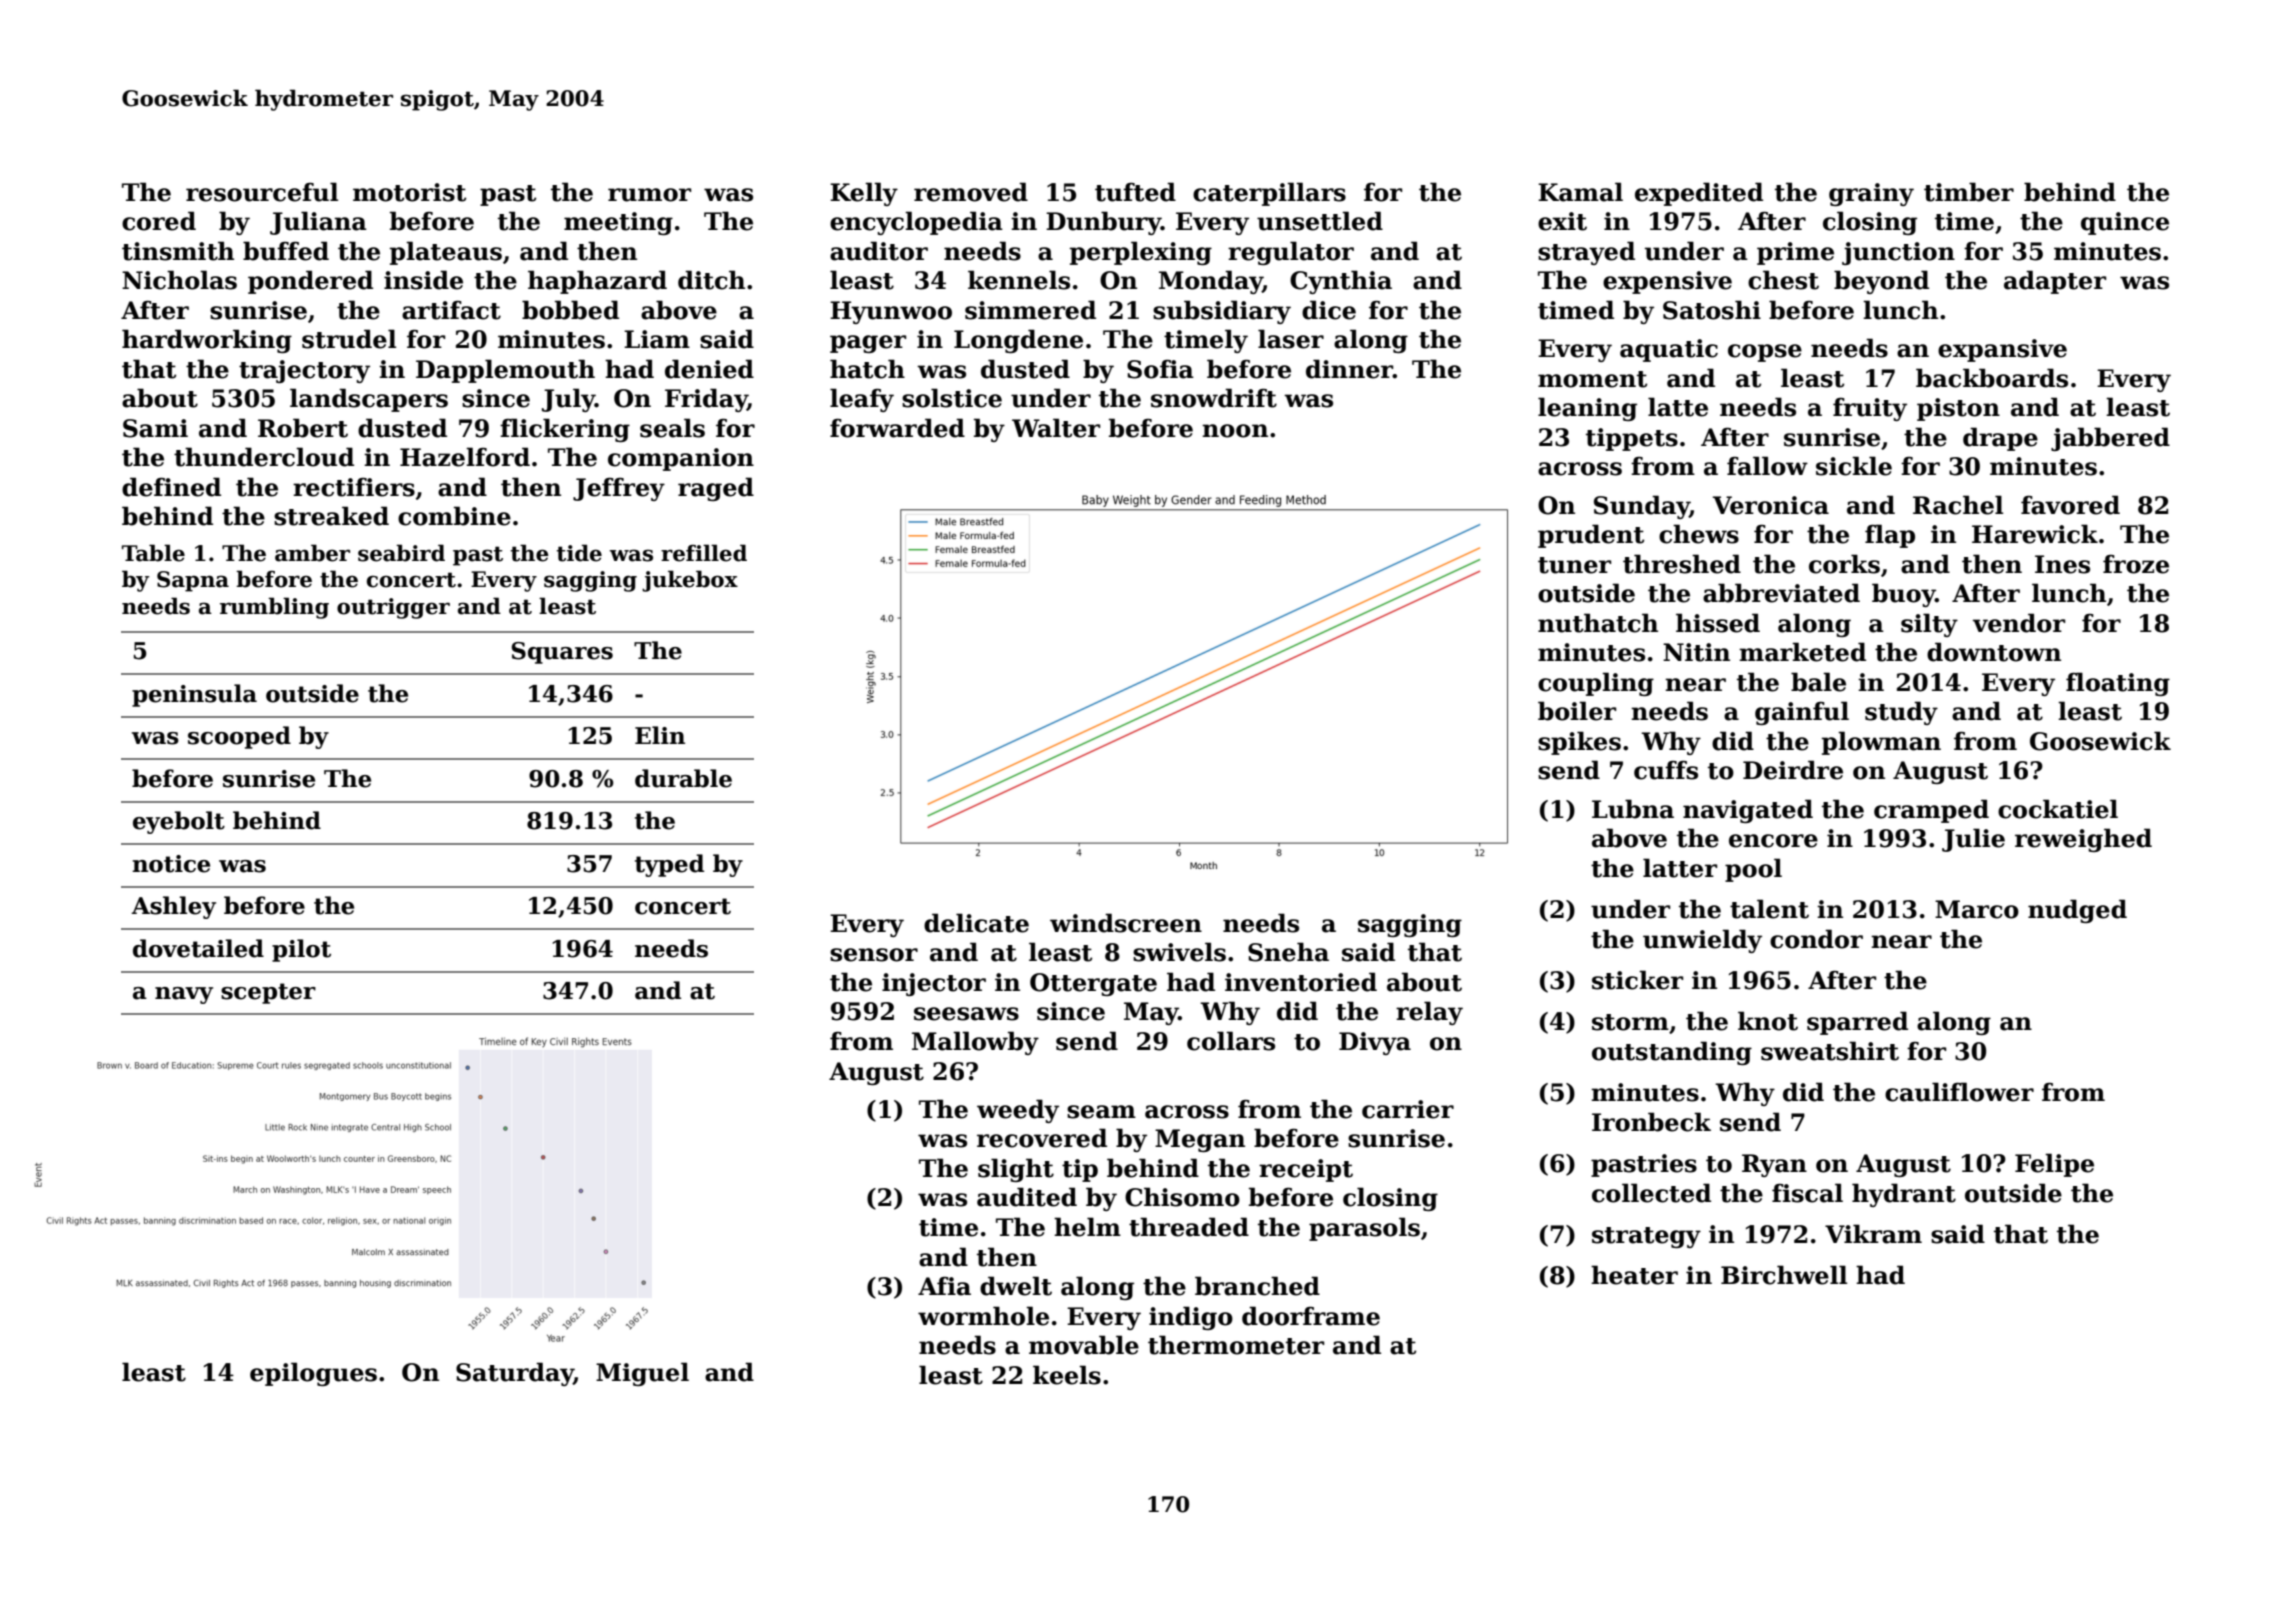  I want to click on keels, so click(1067, 1375).
